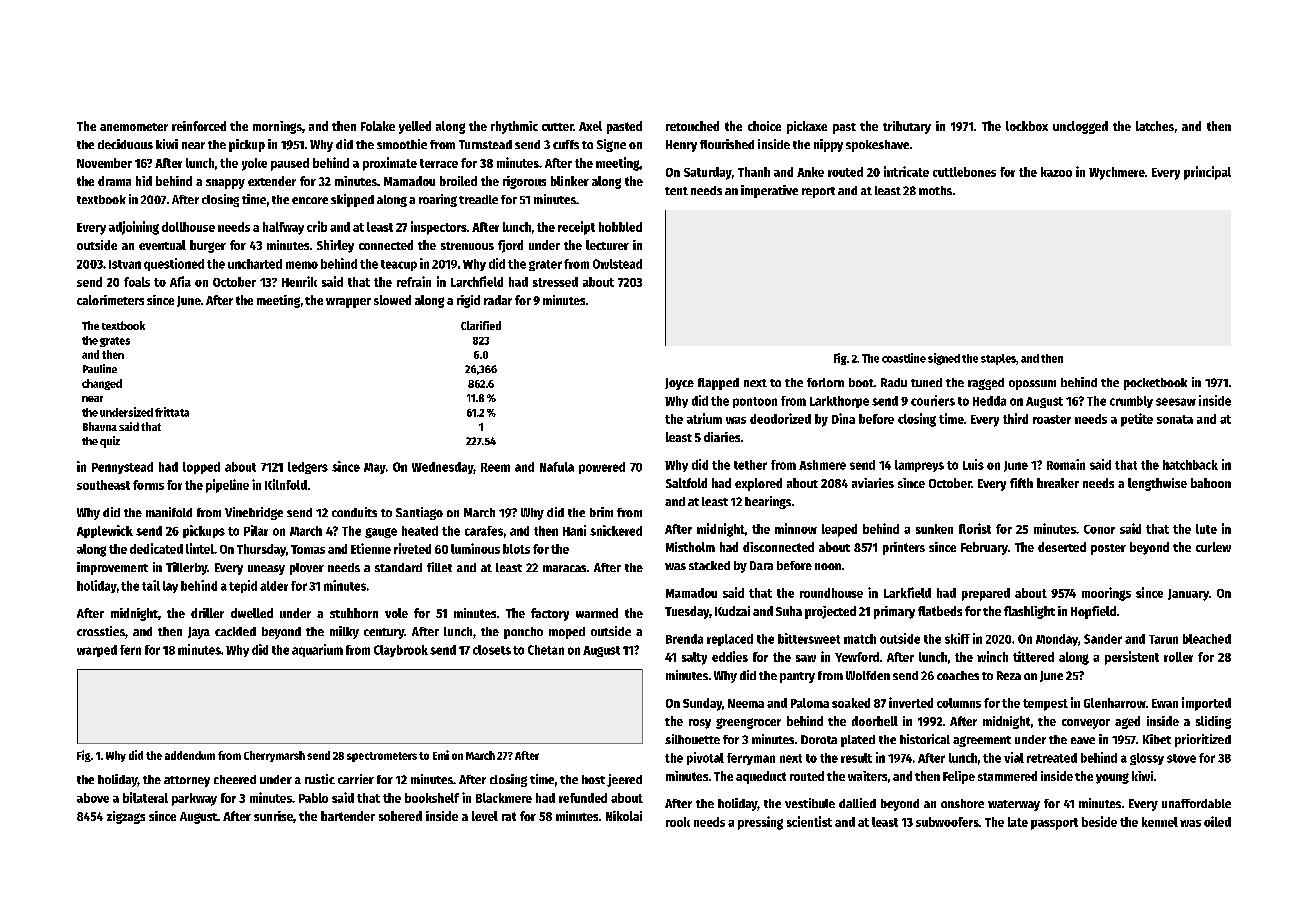 Image resolution: width=1308 pixels, height=924 pixels. Describe the element at coordinates (1178, 657) in the document. I see `roller` at that location.
